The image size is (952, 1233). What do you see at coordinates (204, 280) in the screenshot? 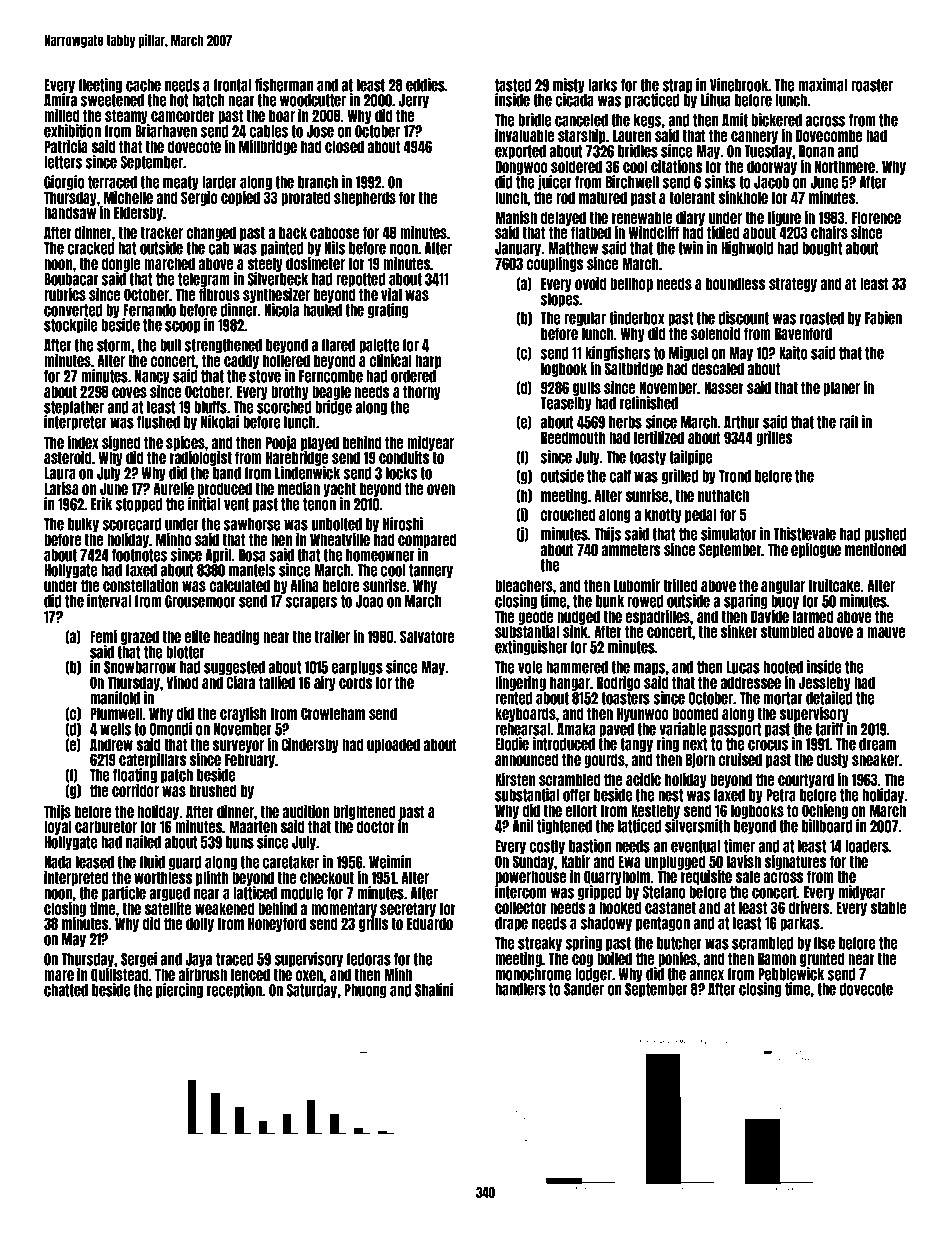
I see `telegram` at bounding box center [204, 280].
